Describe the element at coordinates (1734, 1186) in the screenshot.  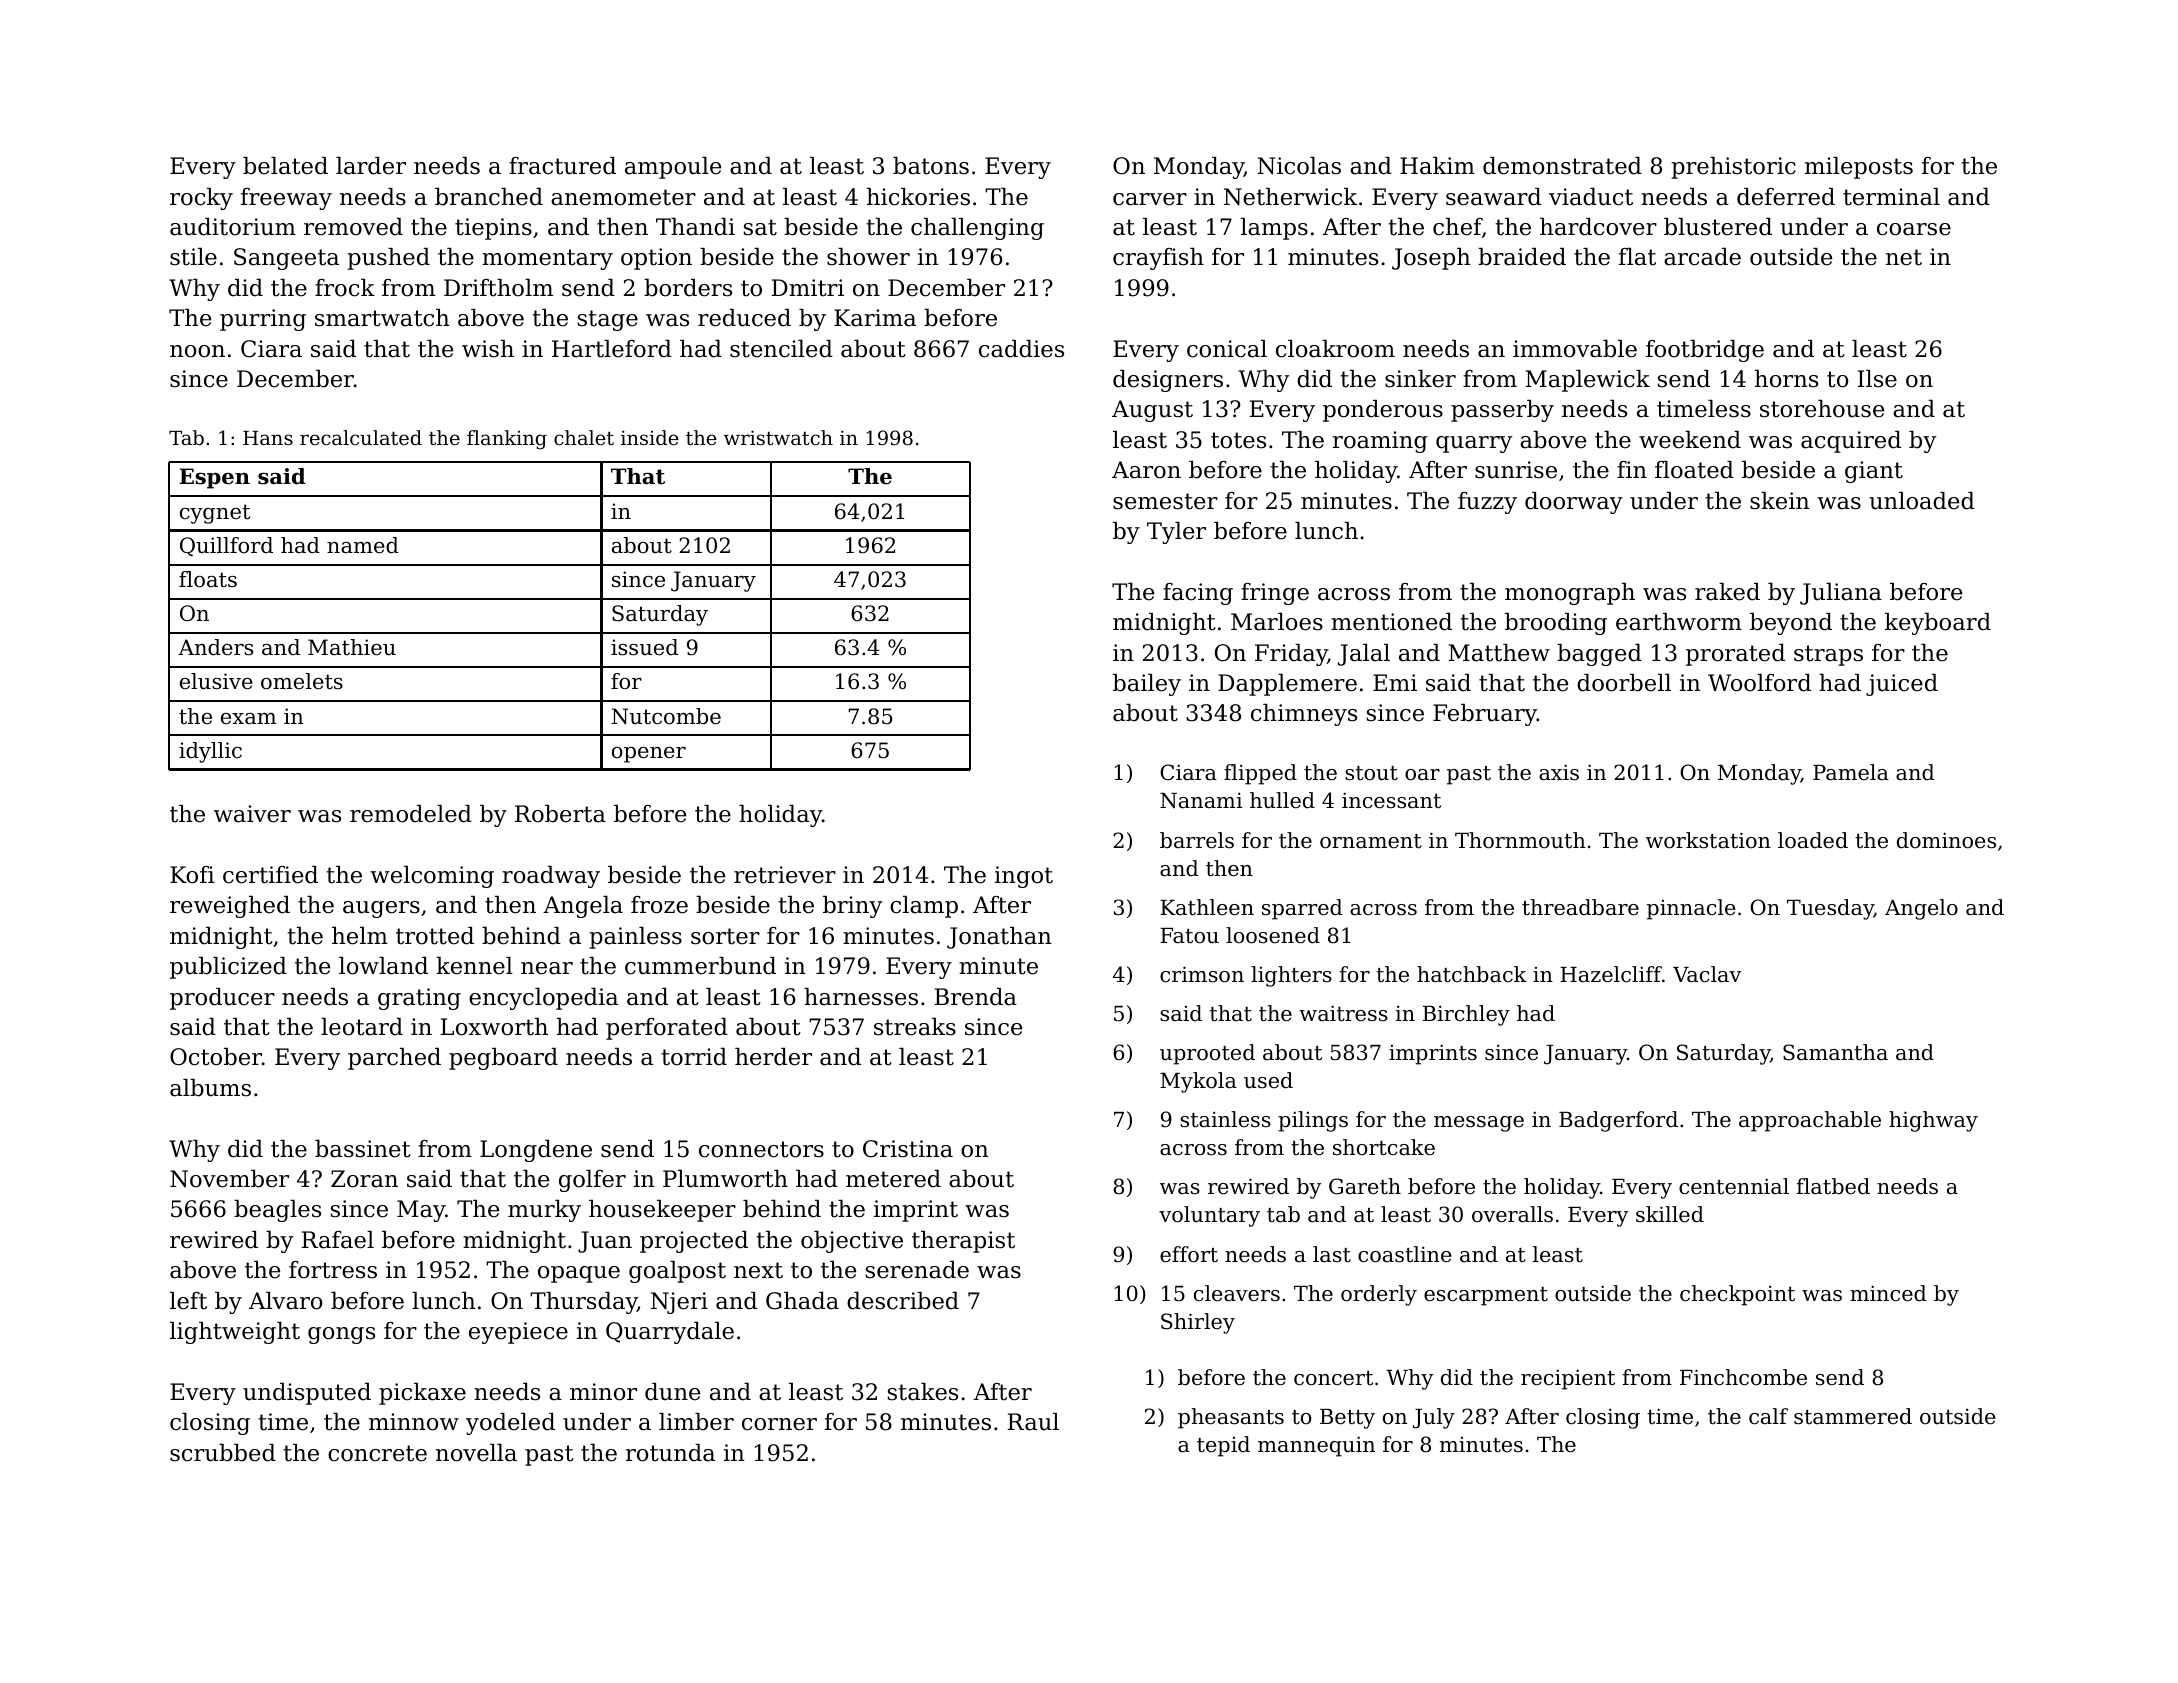
I see `centennial` at that location.
